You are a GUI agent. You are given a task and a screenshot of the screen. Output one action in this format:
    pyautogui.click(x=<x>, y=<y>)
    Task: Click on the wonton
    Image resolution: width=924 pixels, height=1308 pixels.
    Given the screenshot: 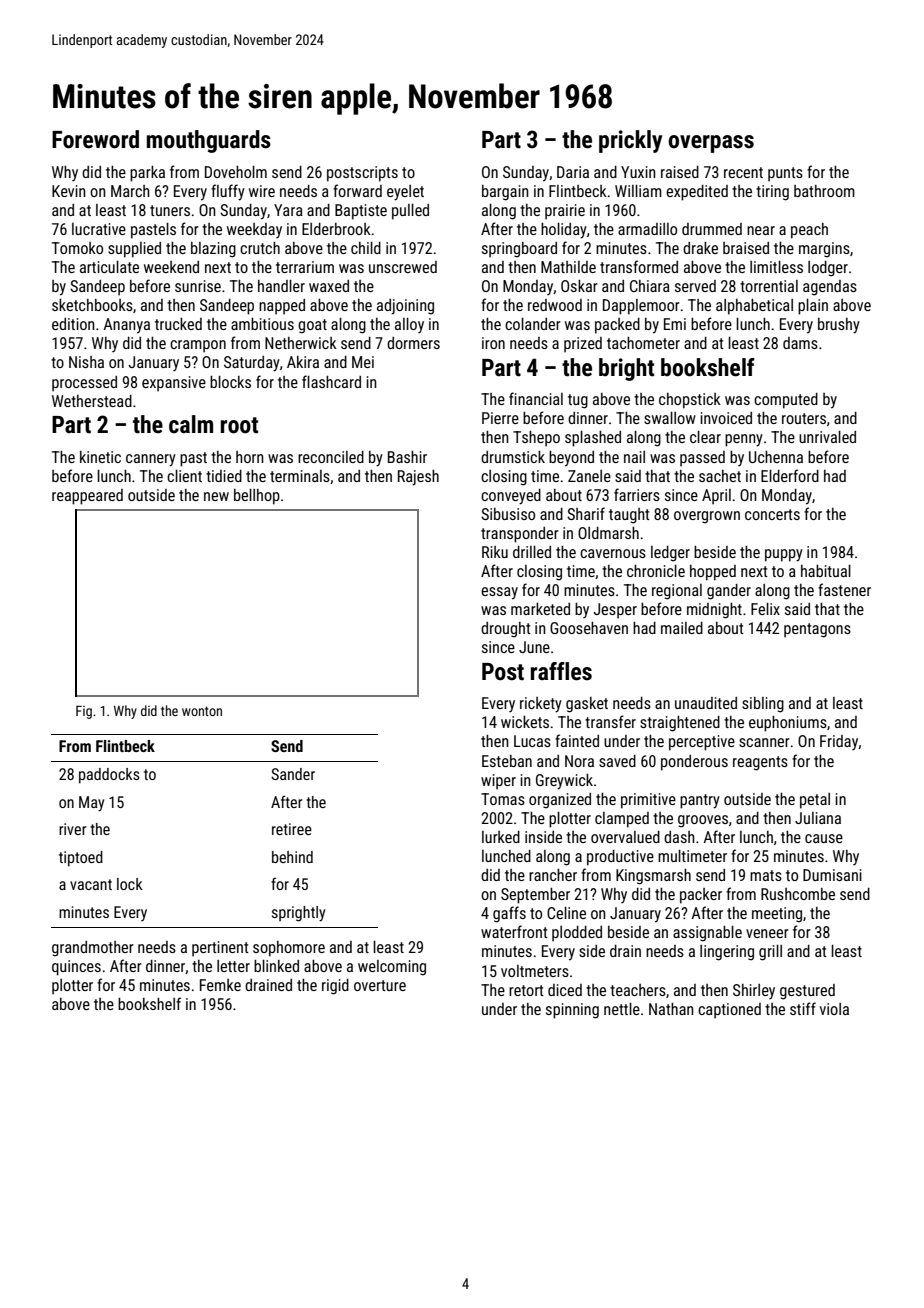 What is the action you would take?
    pyautogui.click(x=202, y=711)
